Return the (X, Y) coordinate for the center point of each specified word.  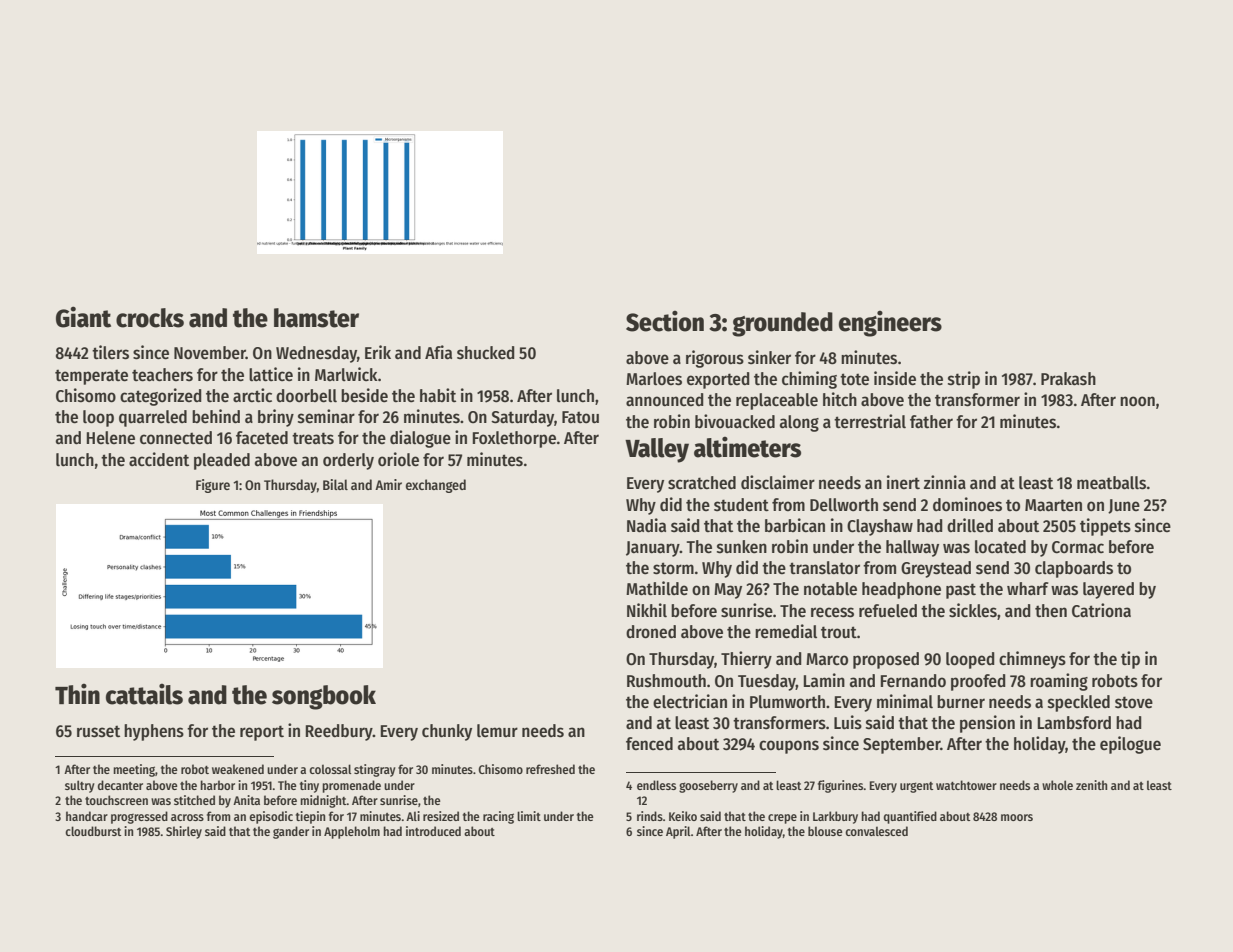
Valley (657, 450)
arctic (252, 395)
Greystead (936, 569)
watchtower (966, 785)
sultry (80, 786)
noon (1137, 401)
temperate (91, 377)
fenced (649, 744)
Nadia (646, 525)
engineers (890, 323)
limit (529, 816)
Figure (213, 486)
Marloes (654, 379)
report (262, 733)
